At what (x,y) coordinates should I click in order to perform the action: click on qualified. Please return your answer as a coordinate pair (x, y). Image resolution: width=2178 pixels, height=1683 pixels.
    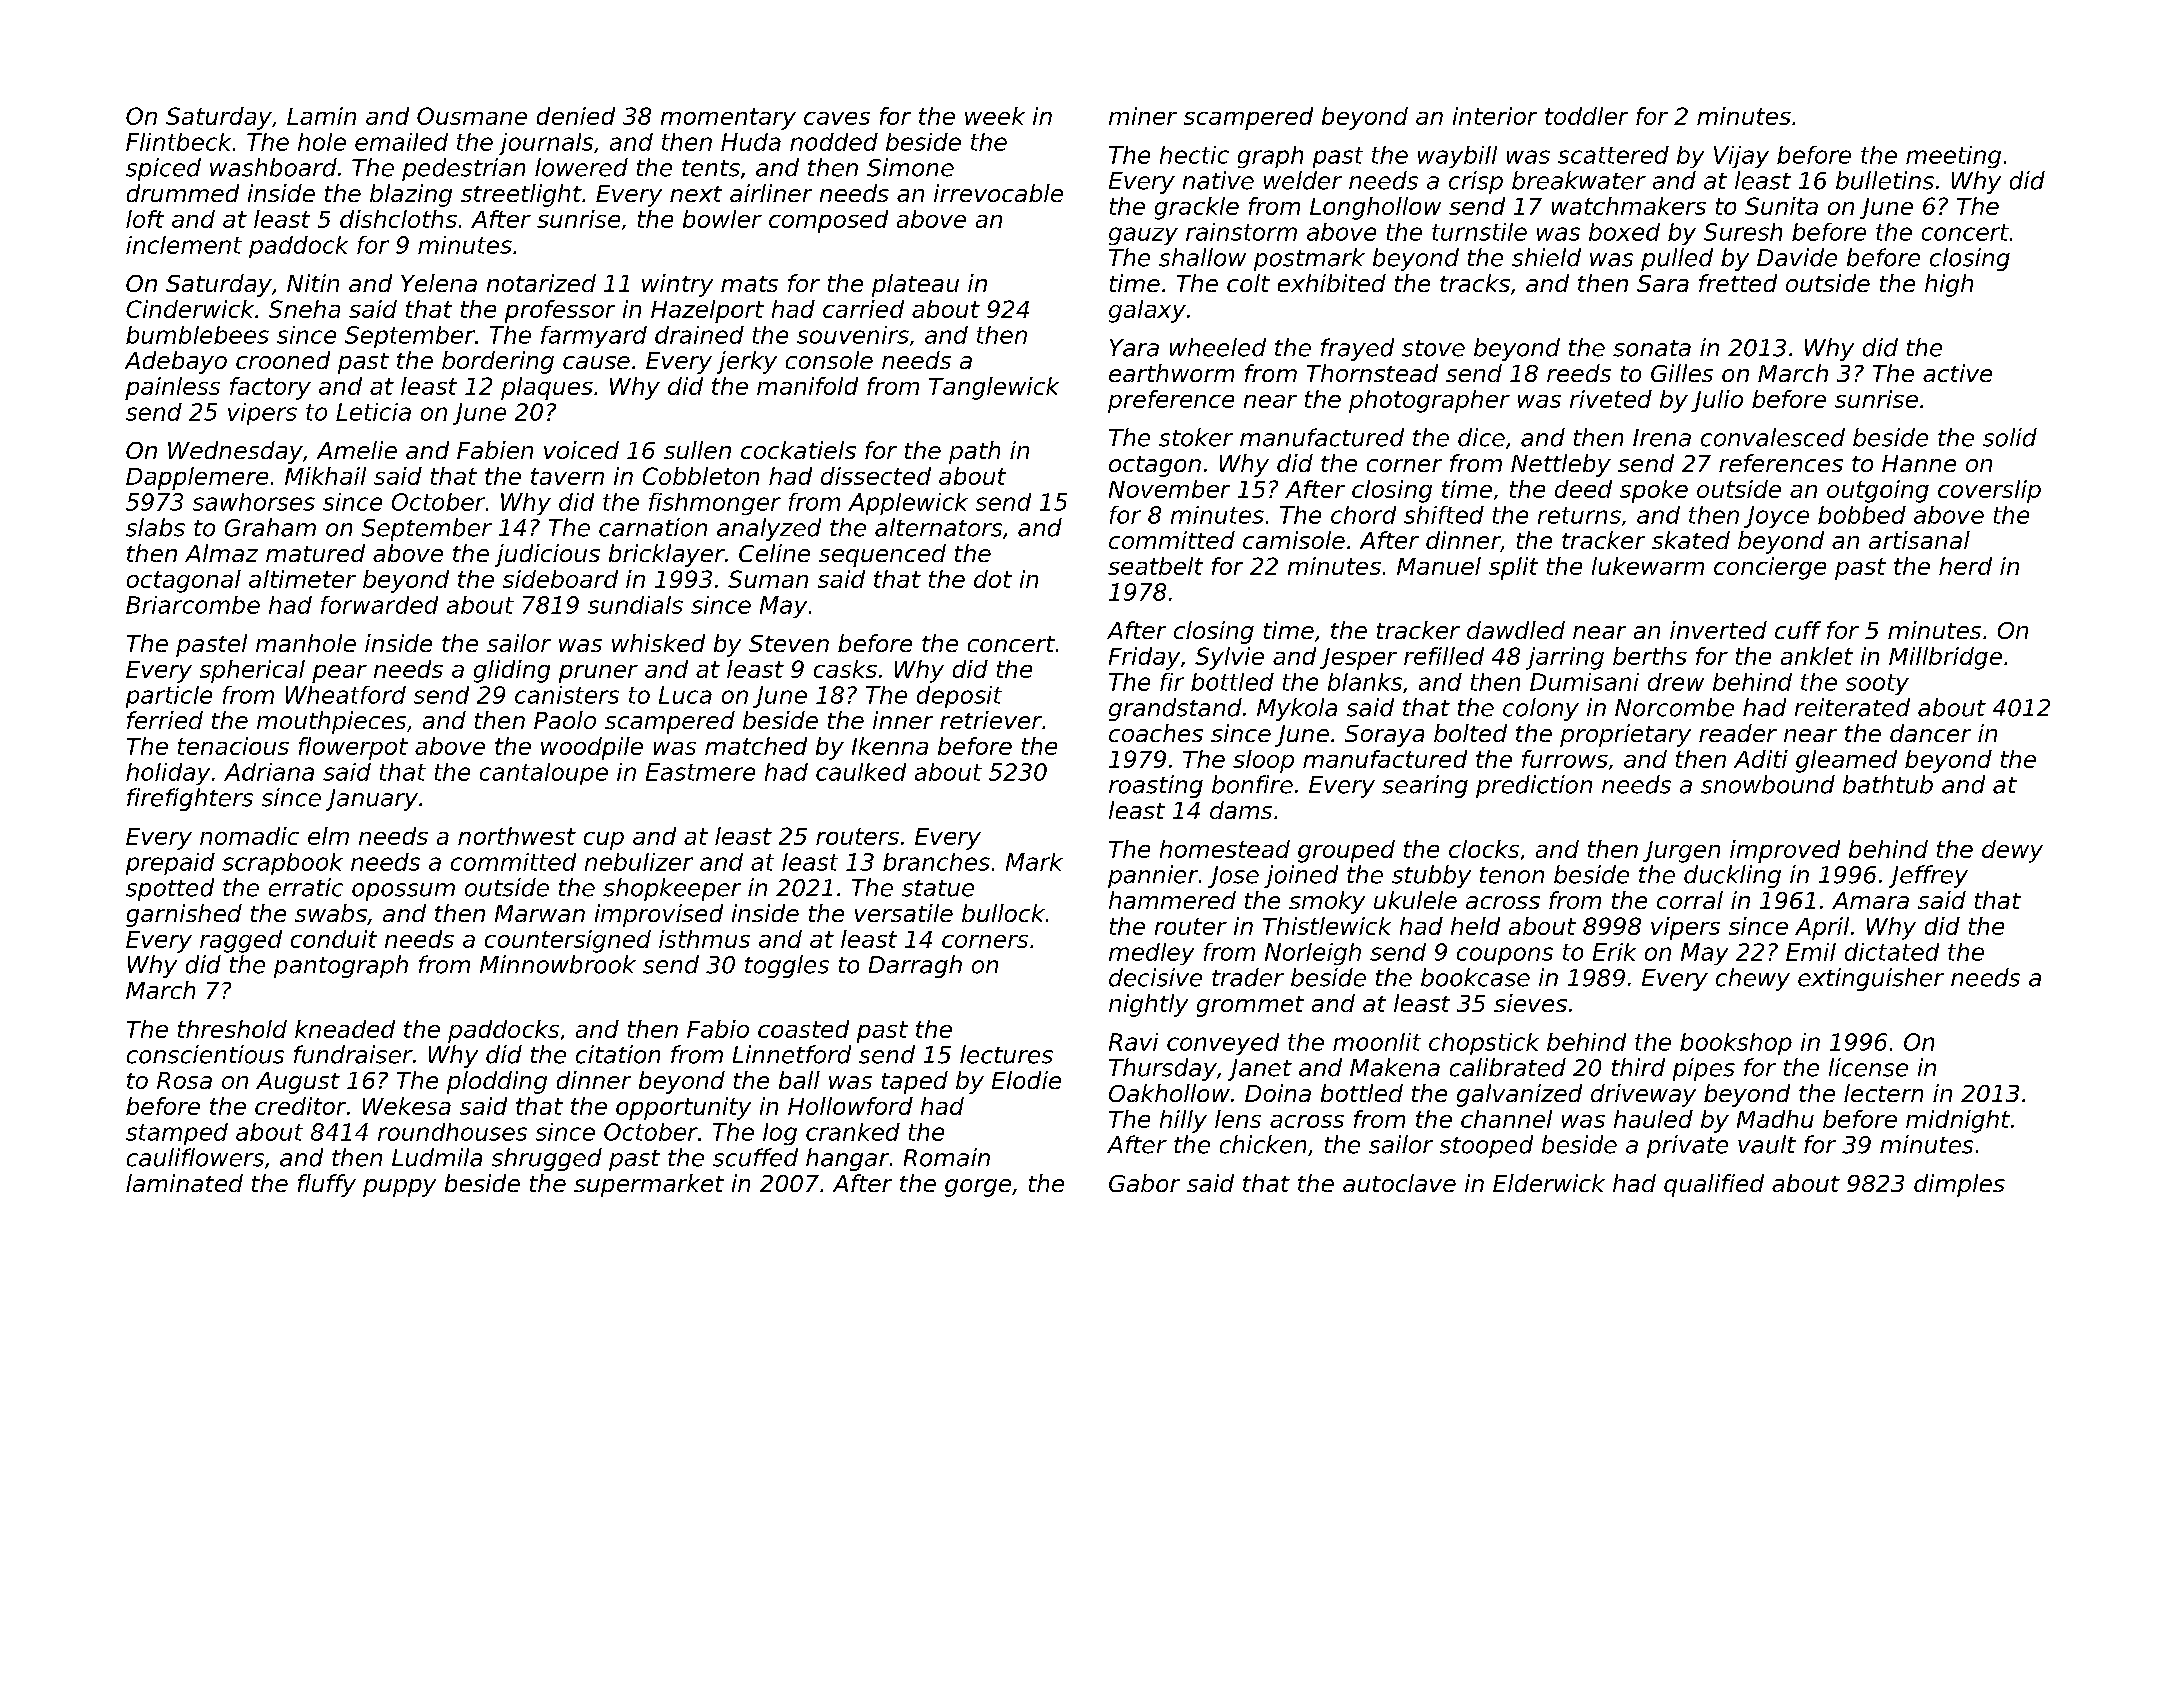
    Looking at the image, I should click on (1714, 1185).
